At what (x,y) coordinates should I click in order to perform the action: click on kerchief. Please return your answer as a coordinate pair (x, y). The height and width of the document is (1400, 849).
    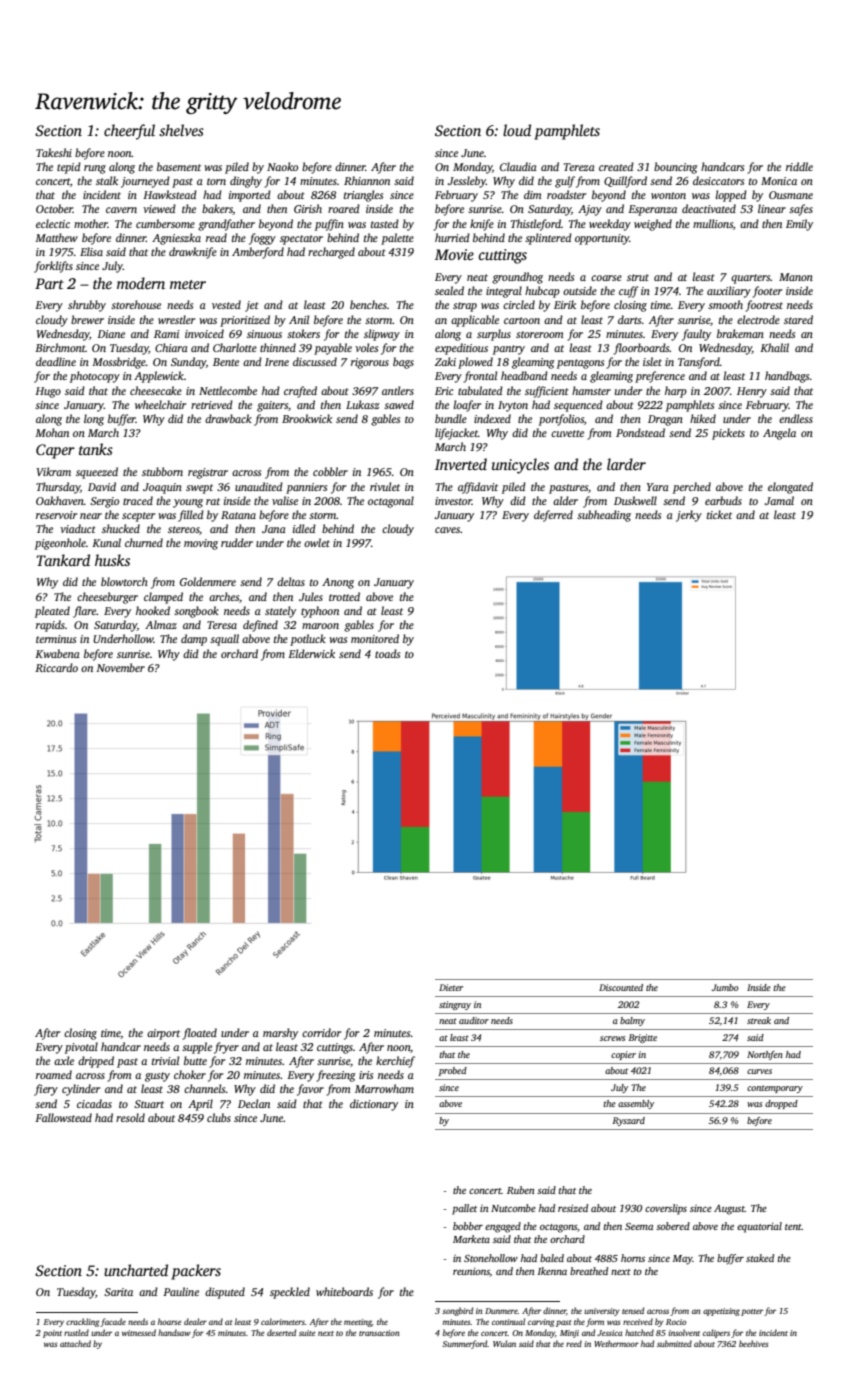
    Looking at the image, I should click on (395, 1062).
